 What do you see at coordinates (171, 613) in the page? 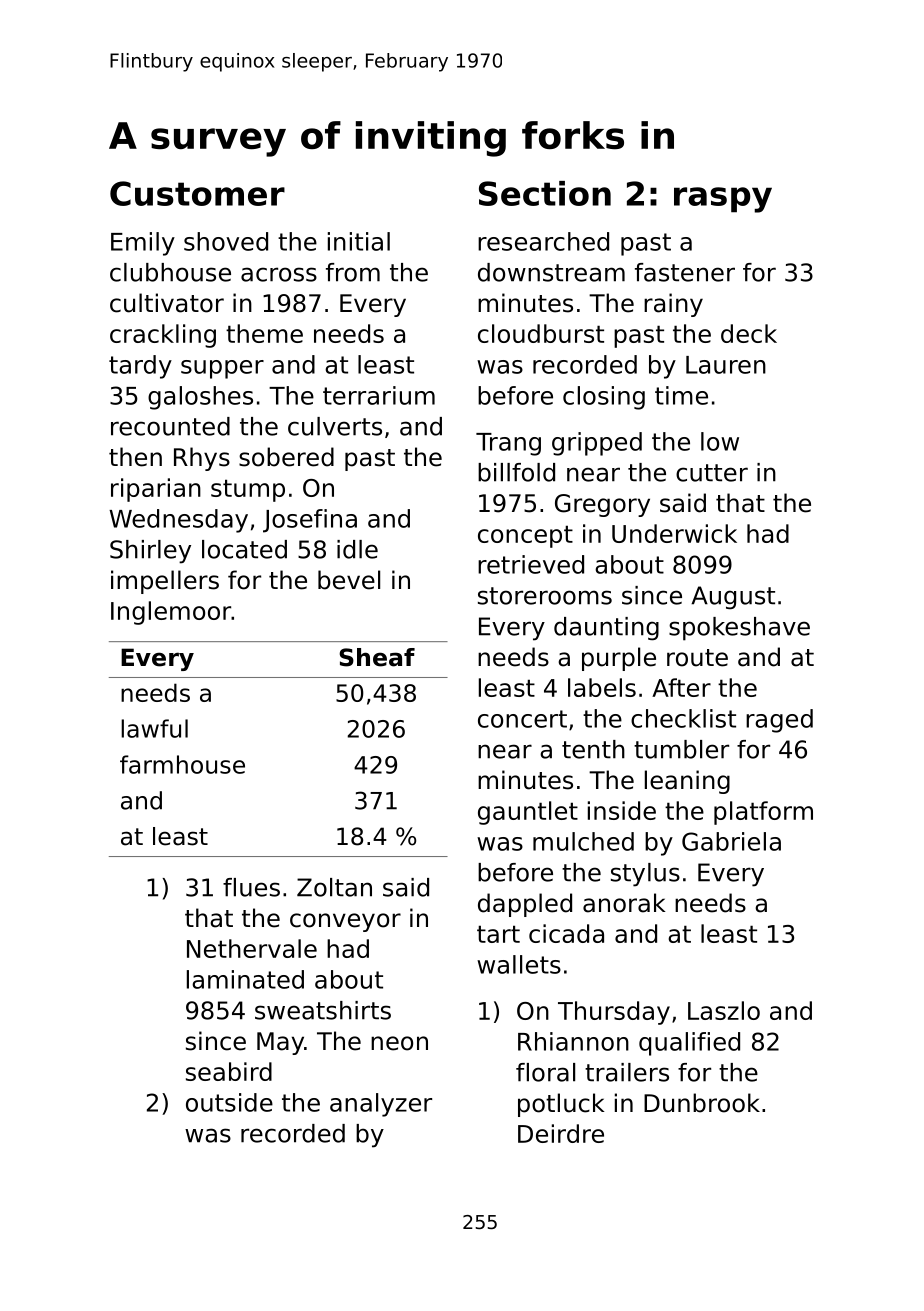
I see `Inglemoor` at bounding box center [171, 613].
